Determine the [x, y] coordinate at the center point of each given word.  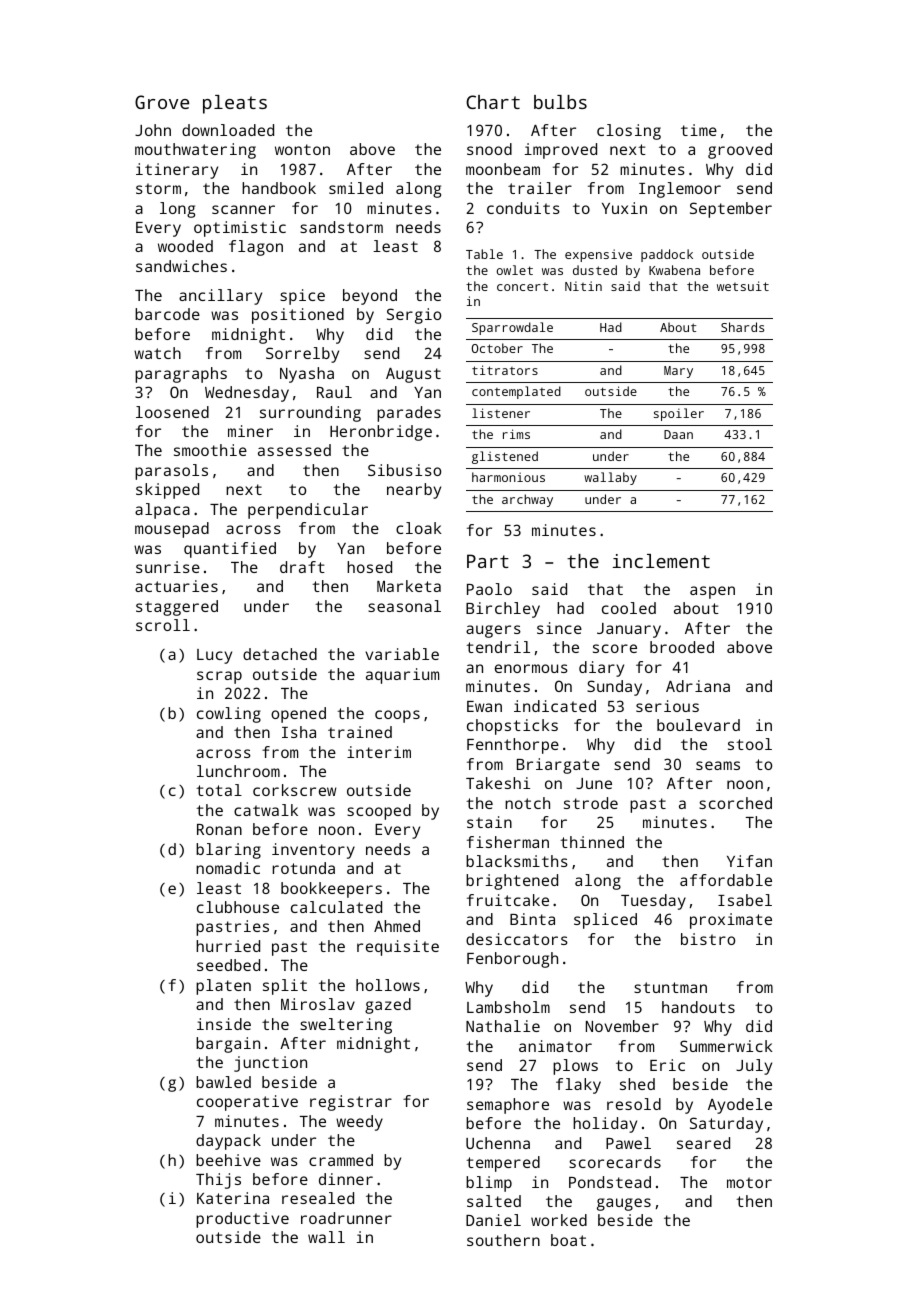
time [699, 130]
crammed [341, 1160]
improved [561, 151]
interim [379, 752]
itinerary [177, 171]
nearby [414, 491]
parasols [171, 472]
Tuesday [653, 902]
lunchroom [238, 771]
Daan [678, 434]
